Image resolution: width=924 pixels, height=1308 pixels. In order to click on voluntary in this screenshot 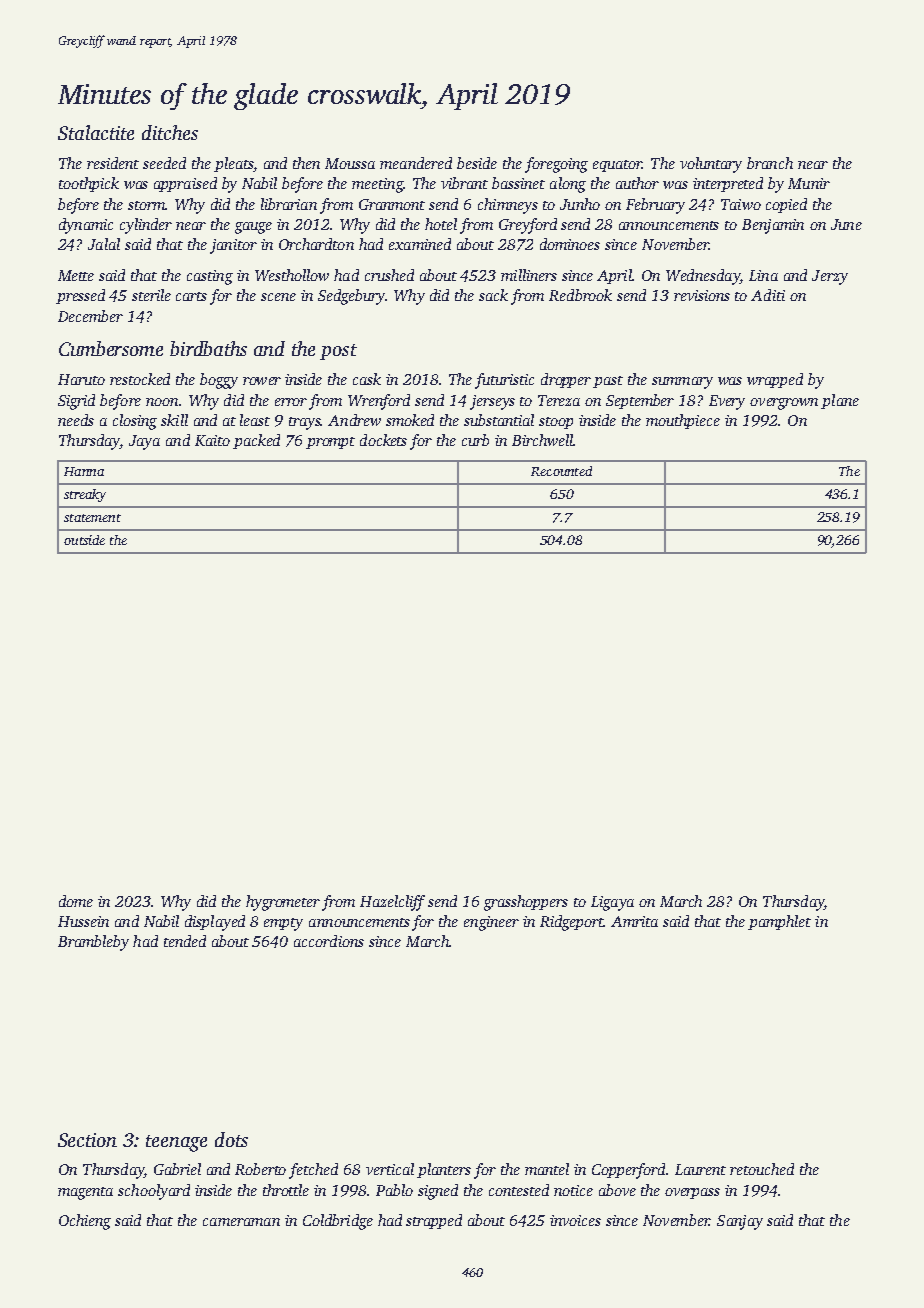, I will do `click(711, 165)`.
